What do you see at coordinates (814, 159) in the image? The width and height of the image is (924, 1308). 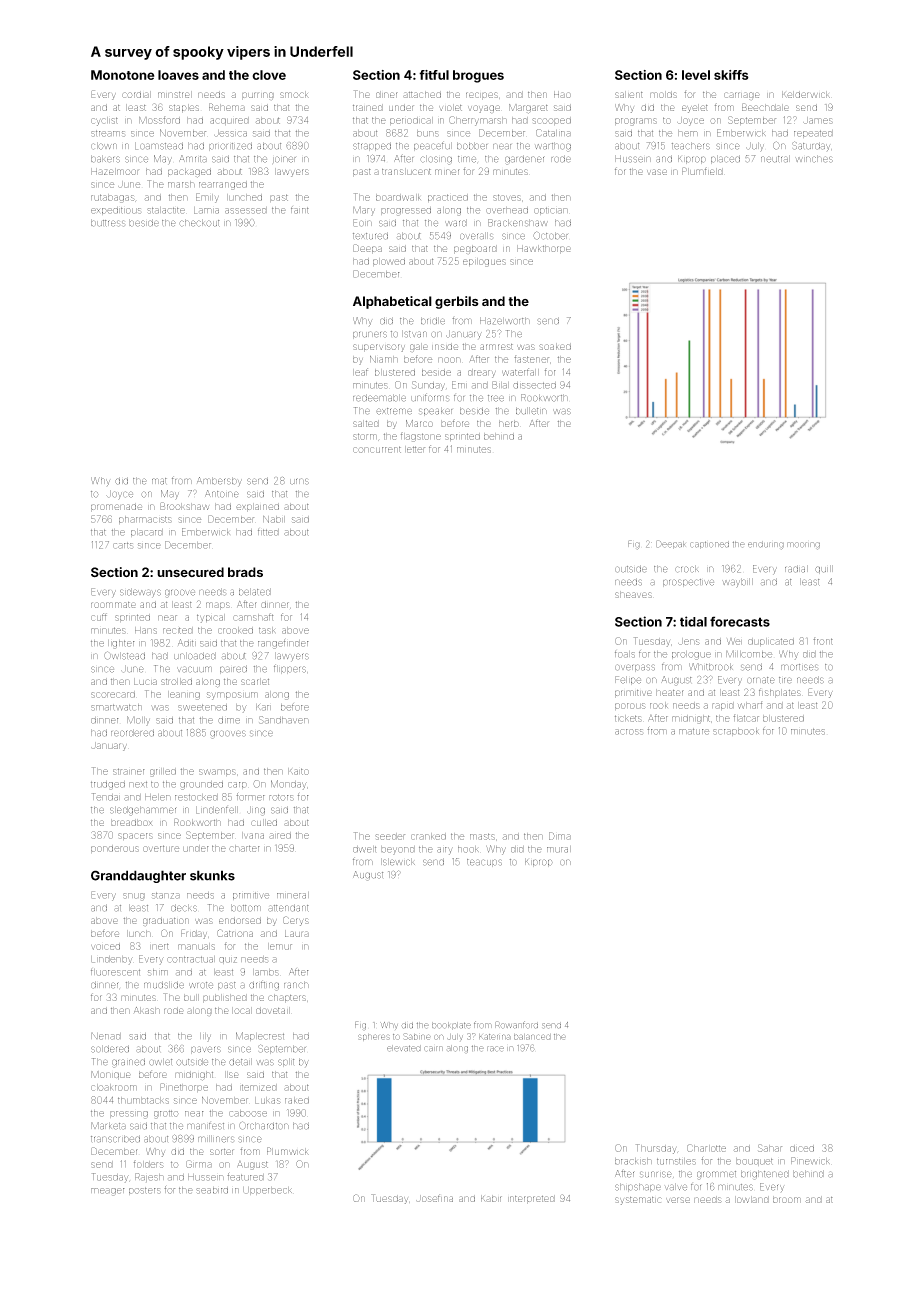 I see `winches` at bounding box center [814, 159].
